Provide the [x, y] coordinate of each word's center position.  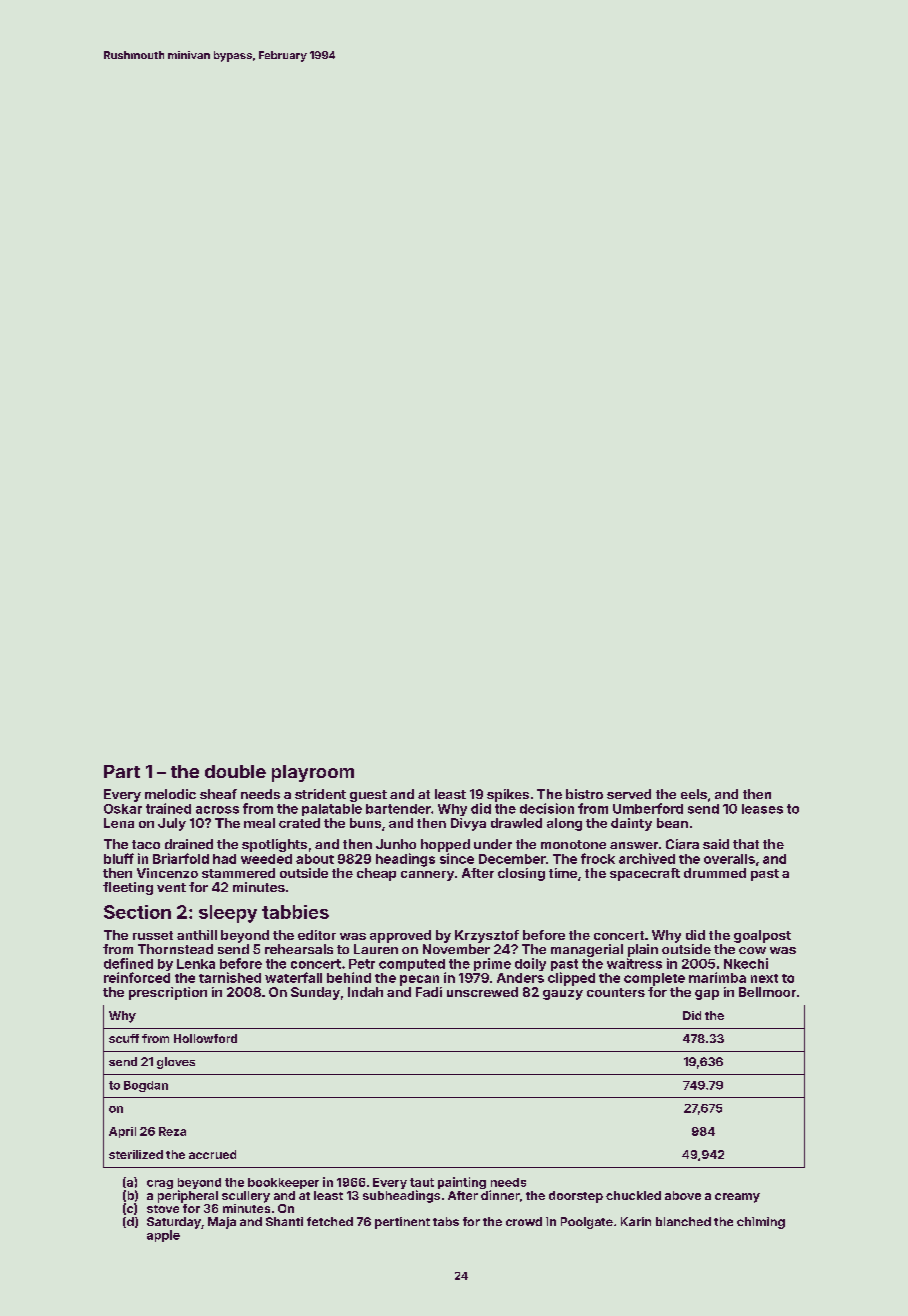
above [683, 1195]
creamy [737, 1198]
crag [160, 1184]
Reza [172, 1131]
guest [368, 796]
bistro [584, 794]
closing [521, 874]
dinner [500, 1195]
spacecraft [645, 874]
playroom [313, 773]
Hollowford [205, 1038]
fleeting [128, 888]
